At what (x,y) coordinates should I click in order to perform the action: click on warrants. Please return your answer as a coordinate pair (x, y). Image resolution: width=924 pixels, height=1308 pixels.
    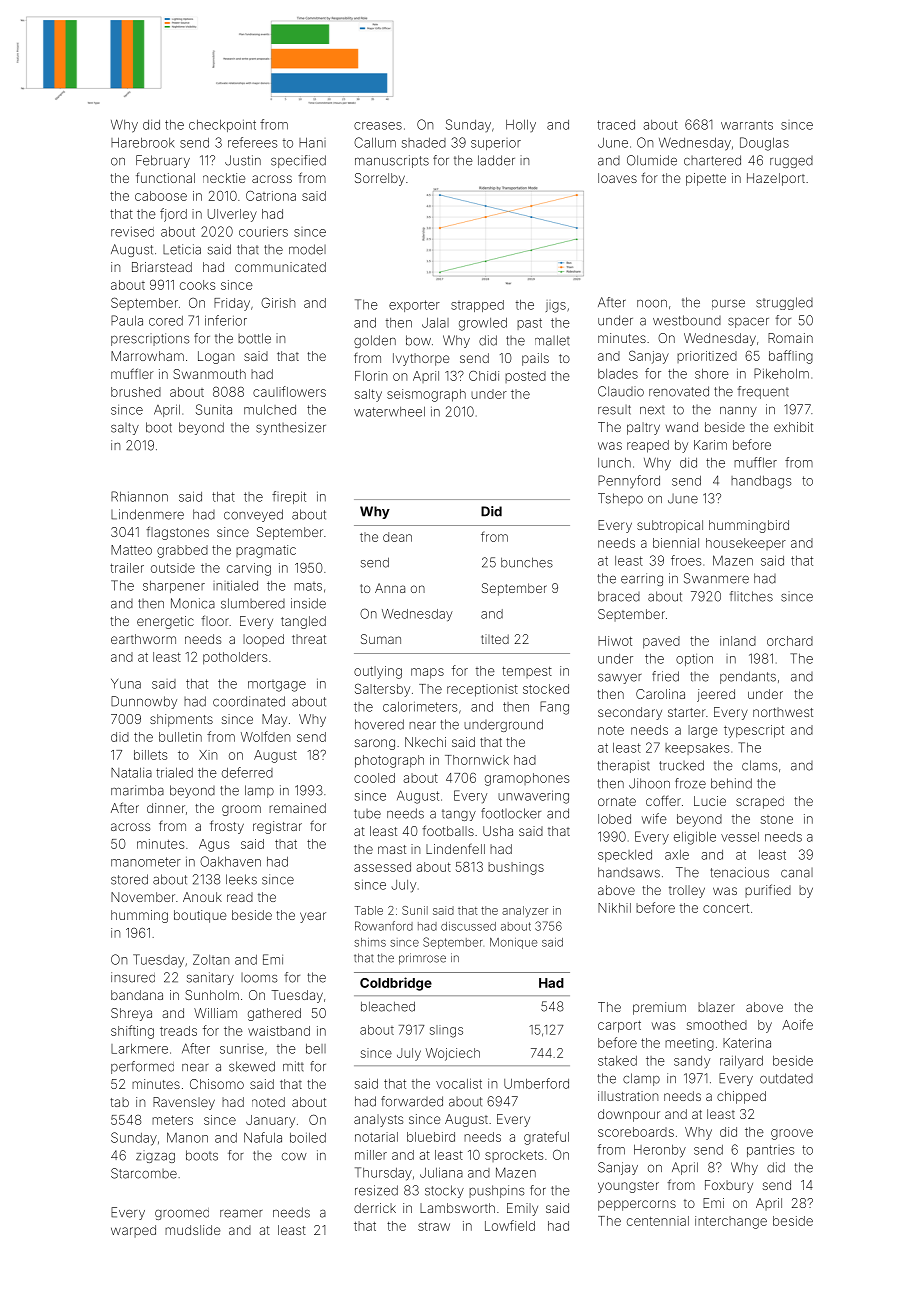
    Looking at the image, I should click on (747, 125).
